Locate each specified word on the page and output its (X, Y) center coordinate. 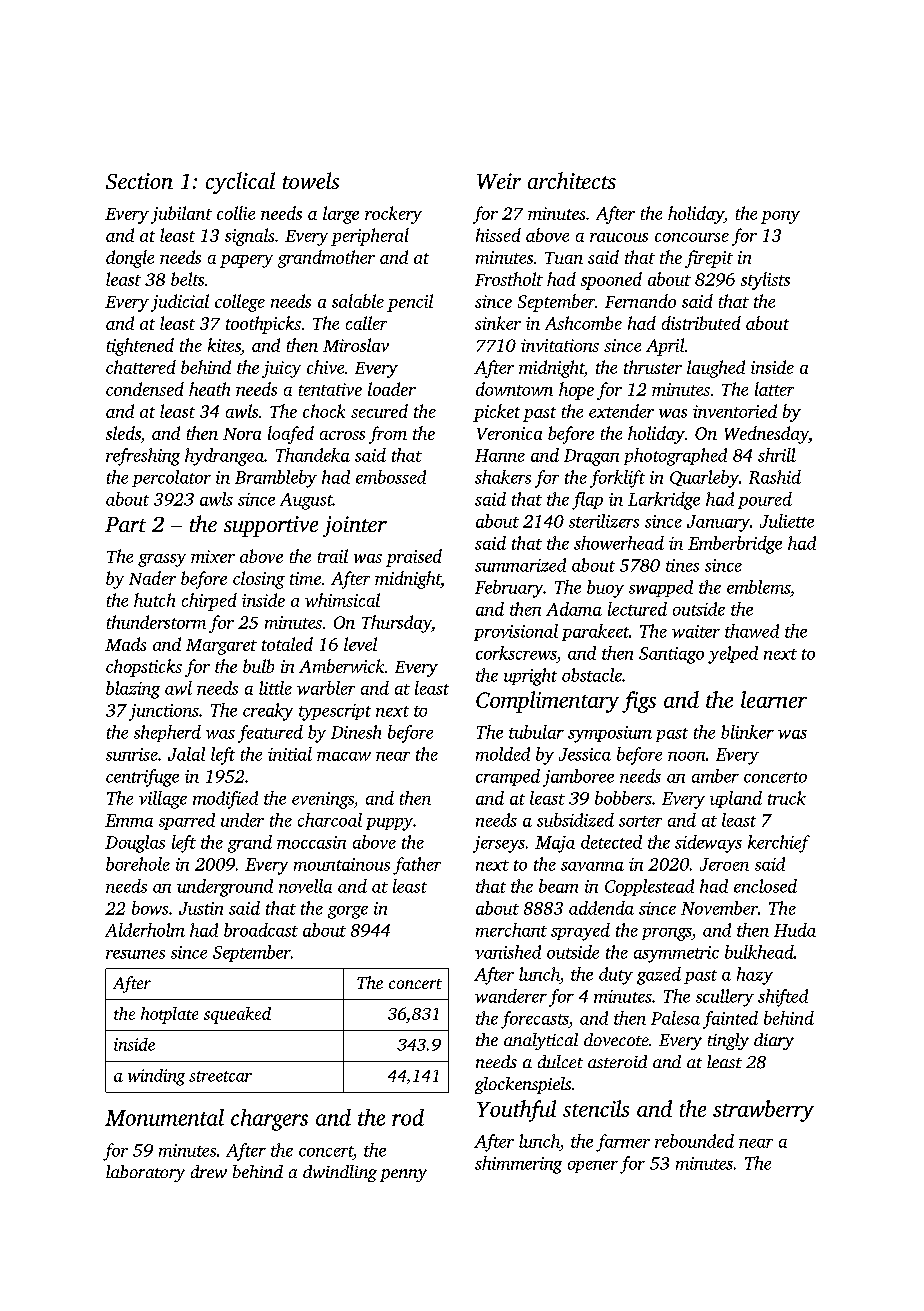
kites (224, 345)
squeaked (237, 1015)
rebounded (694, 1141)
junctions (164, 712)
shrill (777, 455)
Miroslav (356, 345)
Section (139, 181)
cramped (508, 777)
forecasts (535, 1020)
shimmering (518, 1165)
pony (780, 217)
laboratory (145, 1173)
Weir (499, 181)
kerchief (779, 844)
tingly (728, 1041)
